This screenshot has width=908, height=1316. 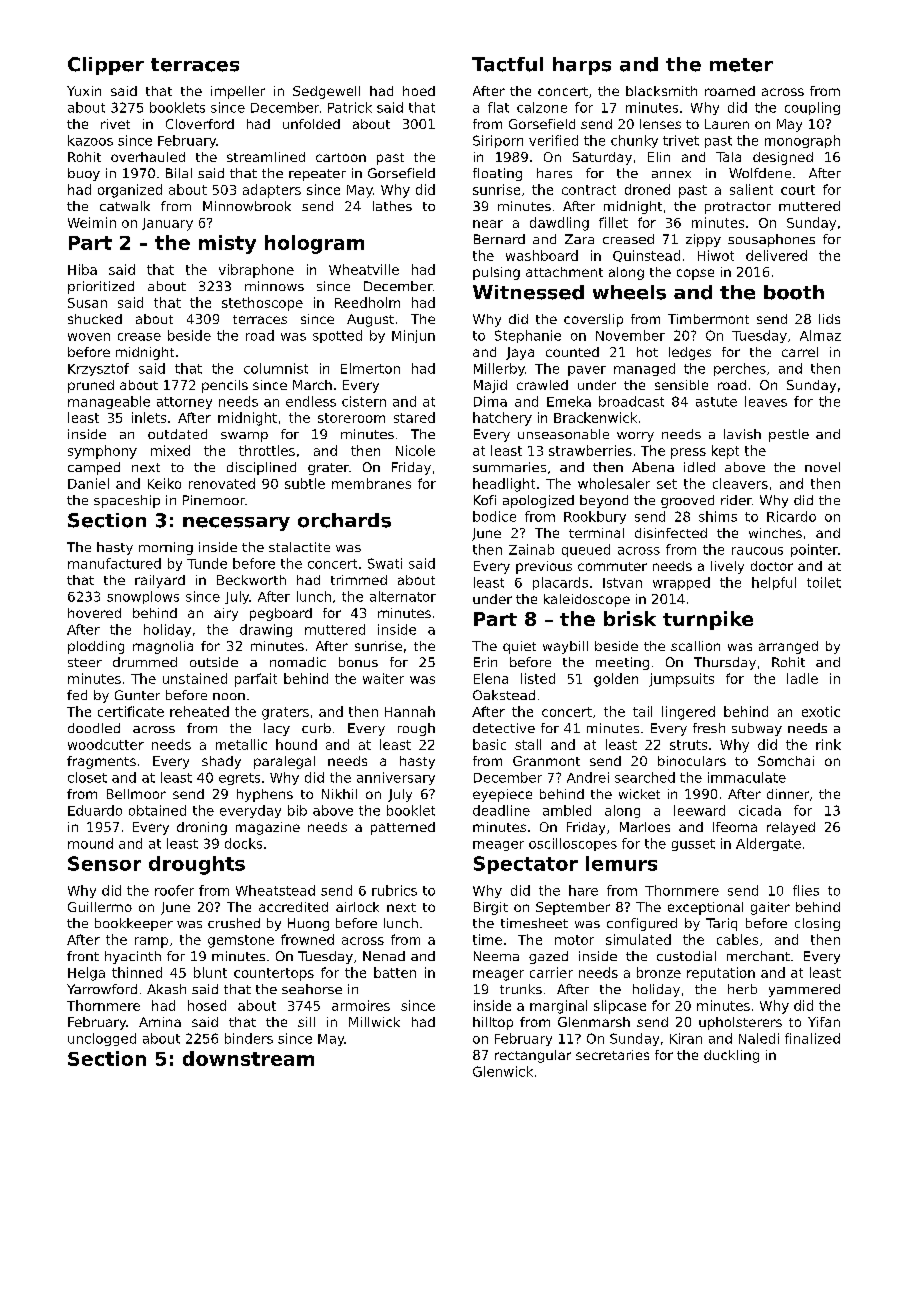 I want to click on Birgit, so click(x=491, y=908).
